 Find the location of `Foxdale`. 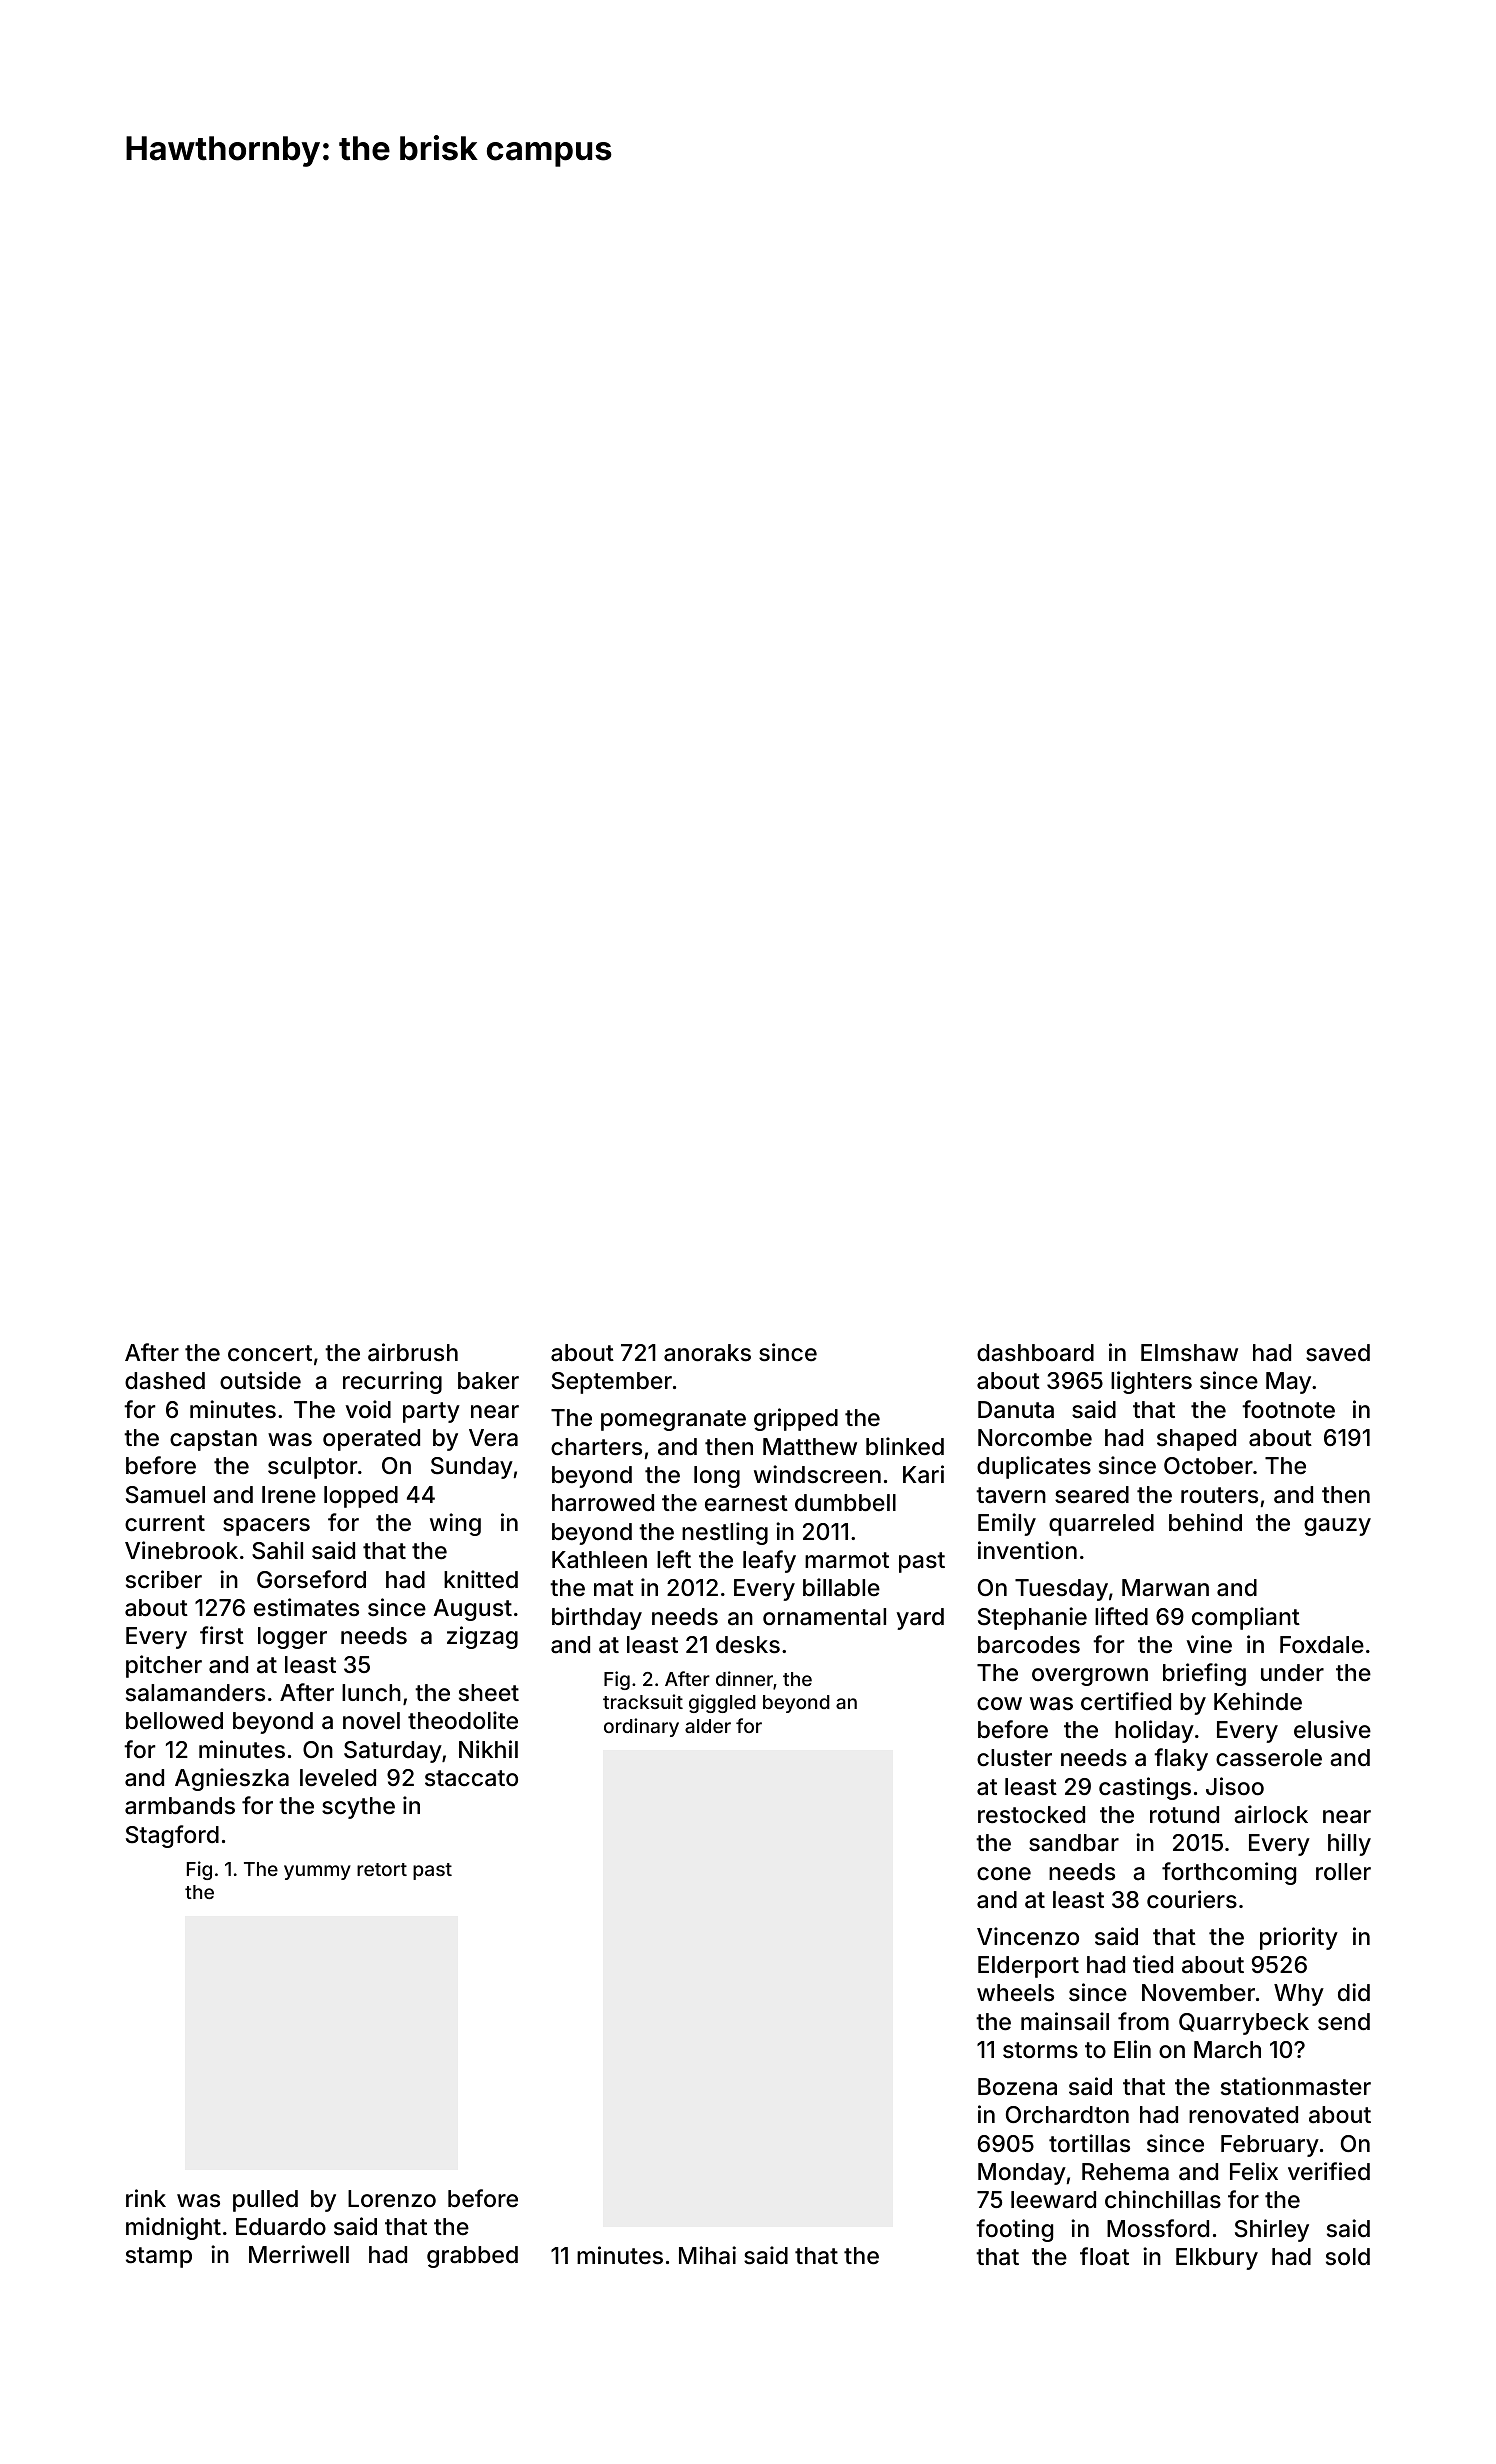

Foxdale is located at coordinates (1322, 1645).
